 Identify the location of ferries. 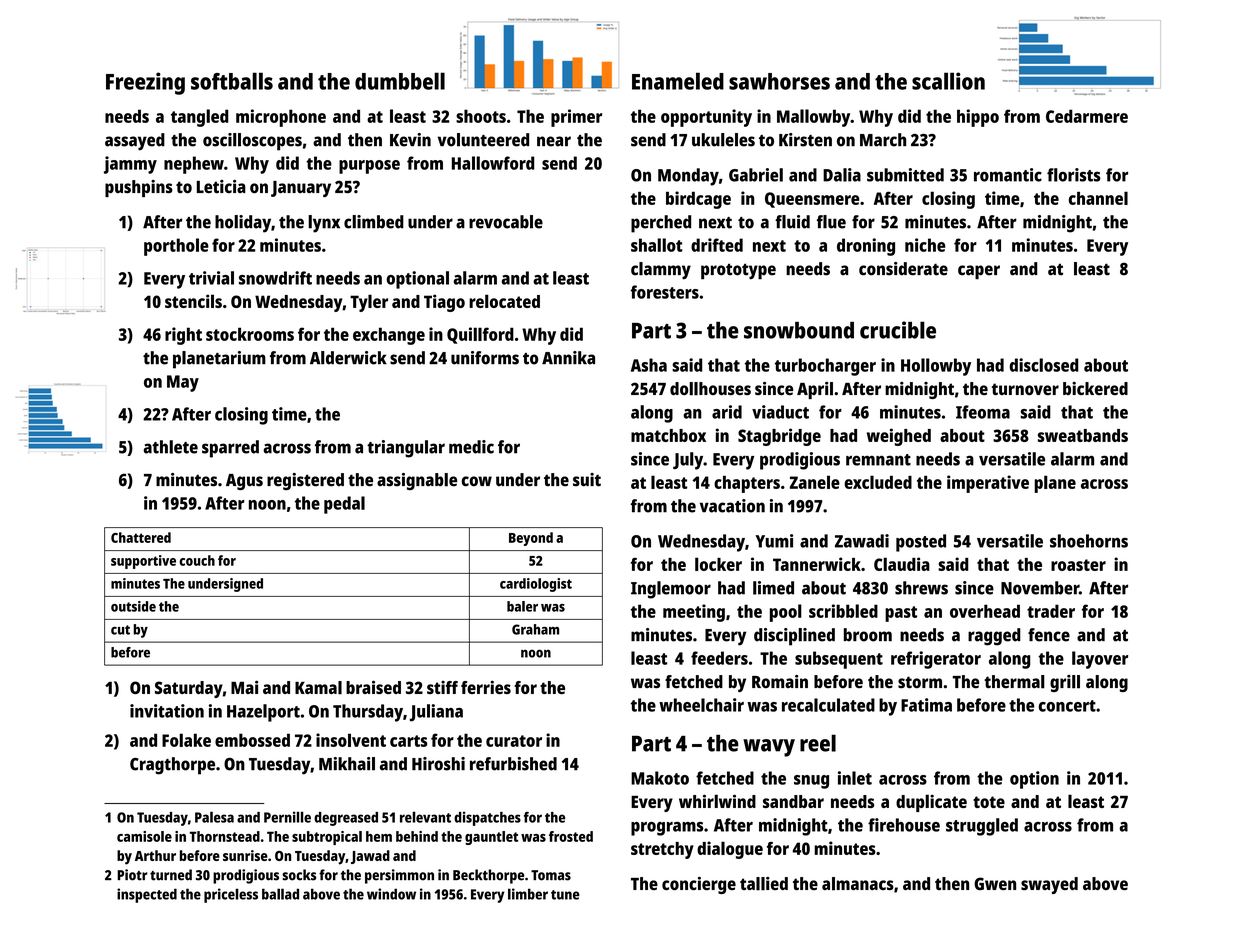
(486, 687).
